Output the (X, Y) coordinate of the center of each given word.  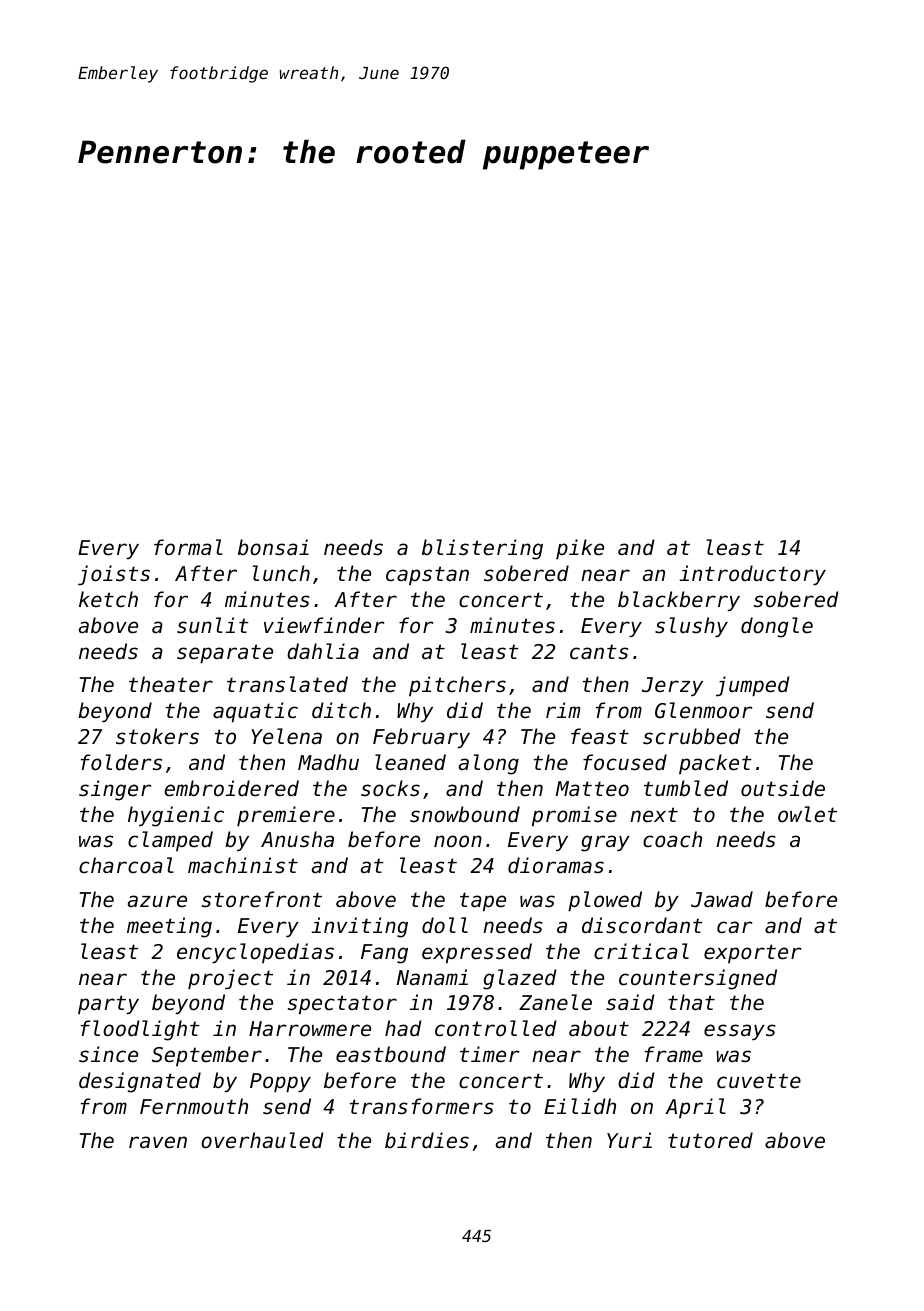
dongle (777, 627)
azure (157, 901)
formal (188, 547)
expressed (477, 953)
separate (225, 653)
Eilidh (580, 1106)
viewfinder (324, 625)
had (403, 1028)
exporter (753, 953)
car (735, 927)
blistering (482, 549)
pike (580, 549)
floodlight (140, 1030)
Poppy (280, 1082)
